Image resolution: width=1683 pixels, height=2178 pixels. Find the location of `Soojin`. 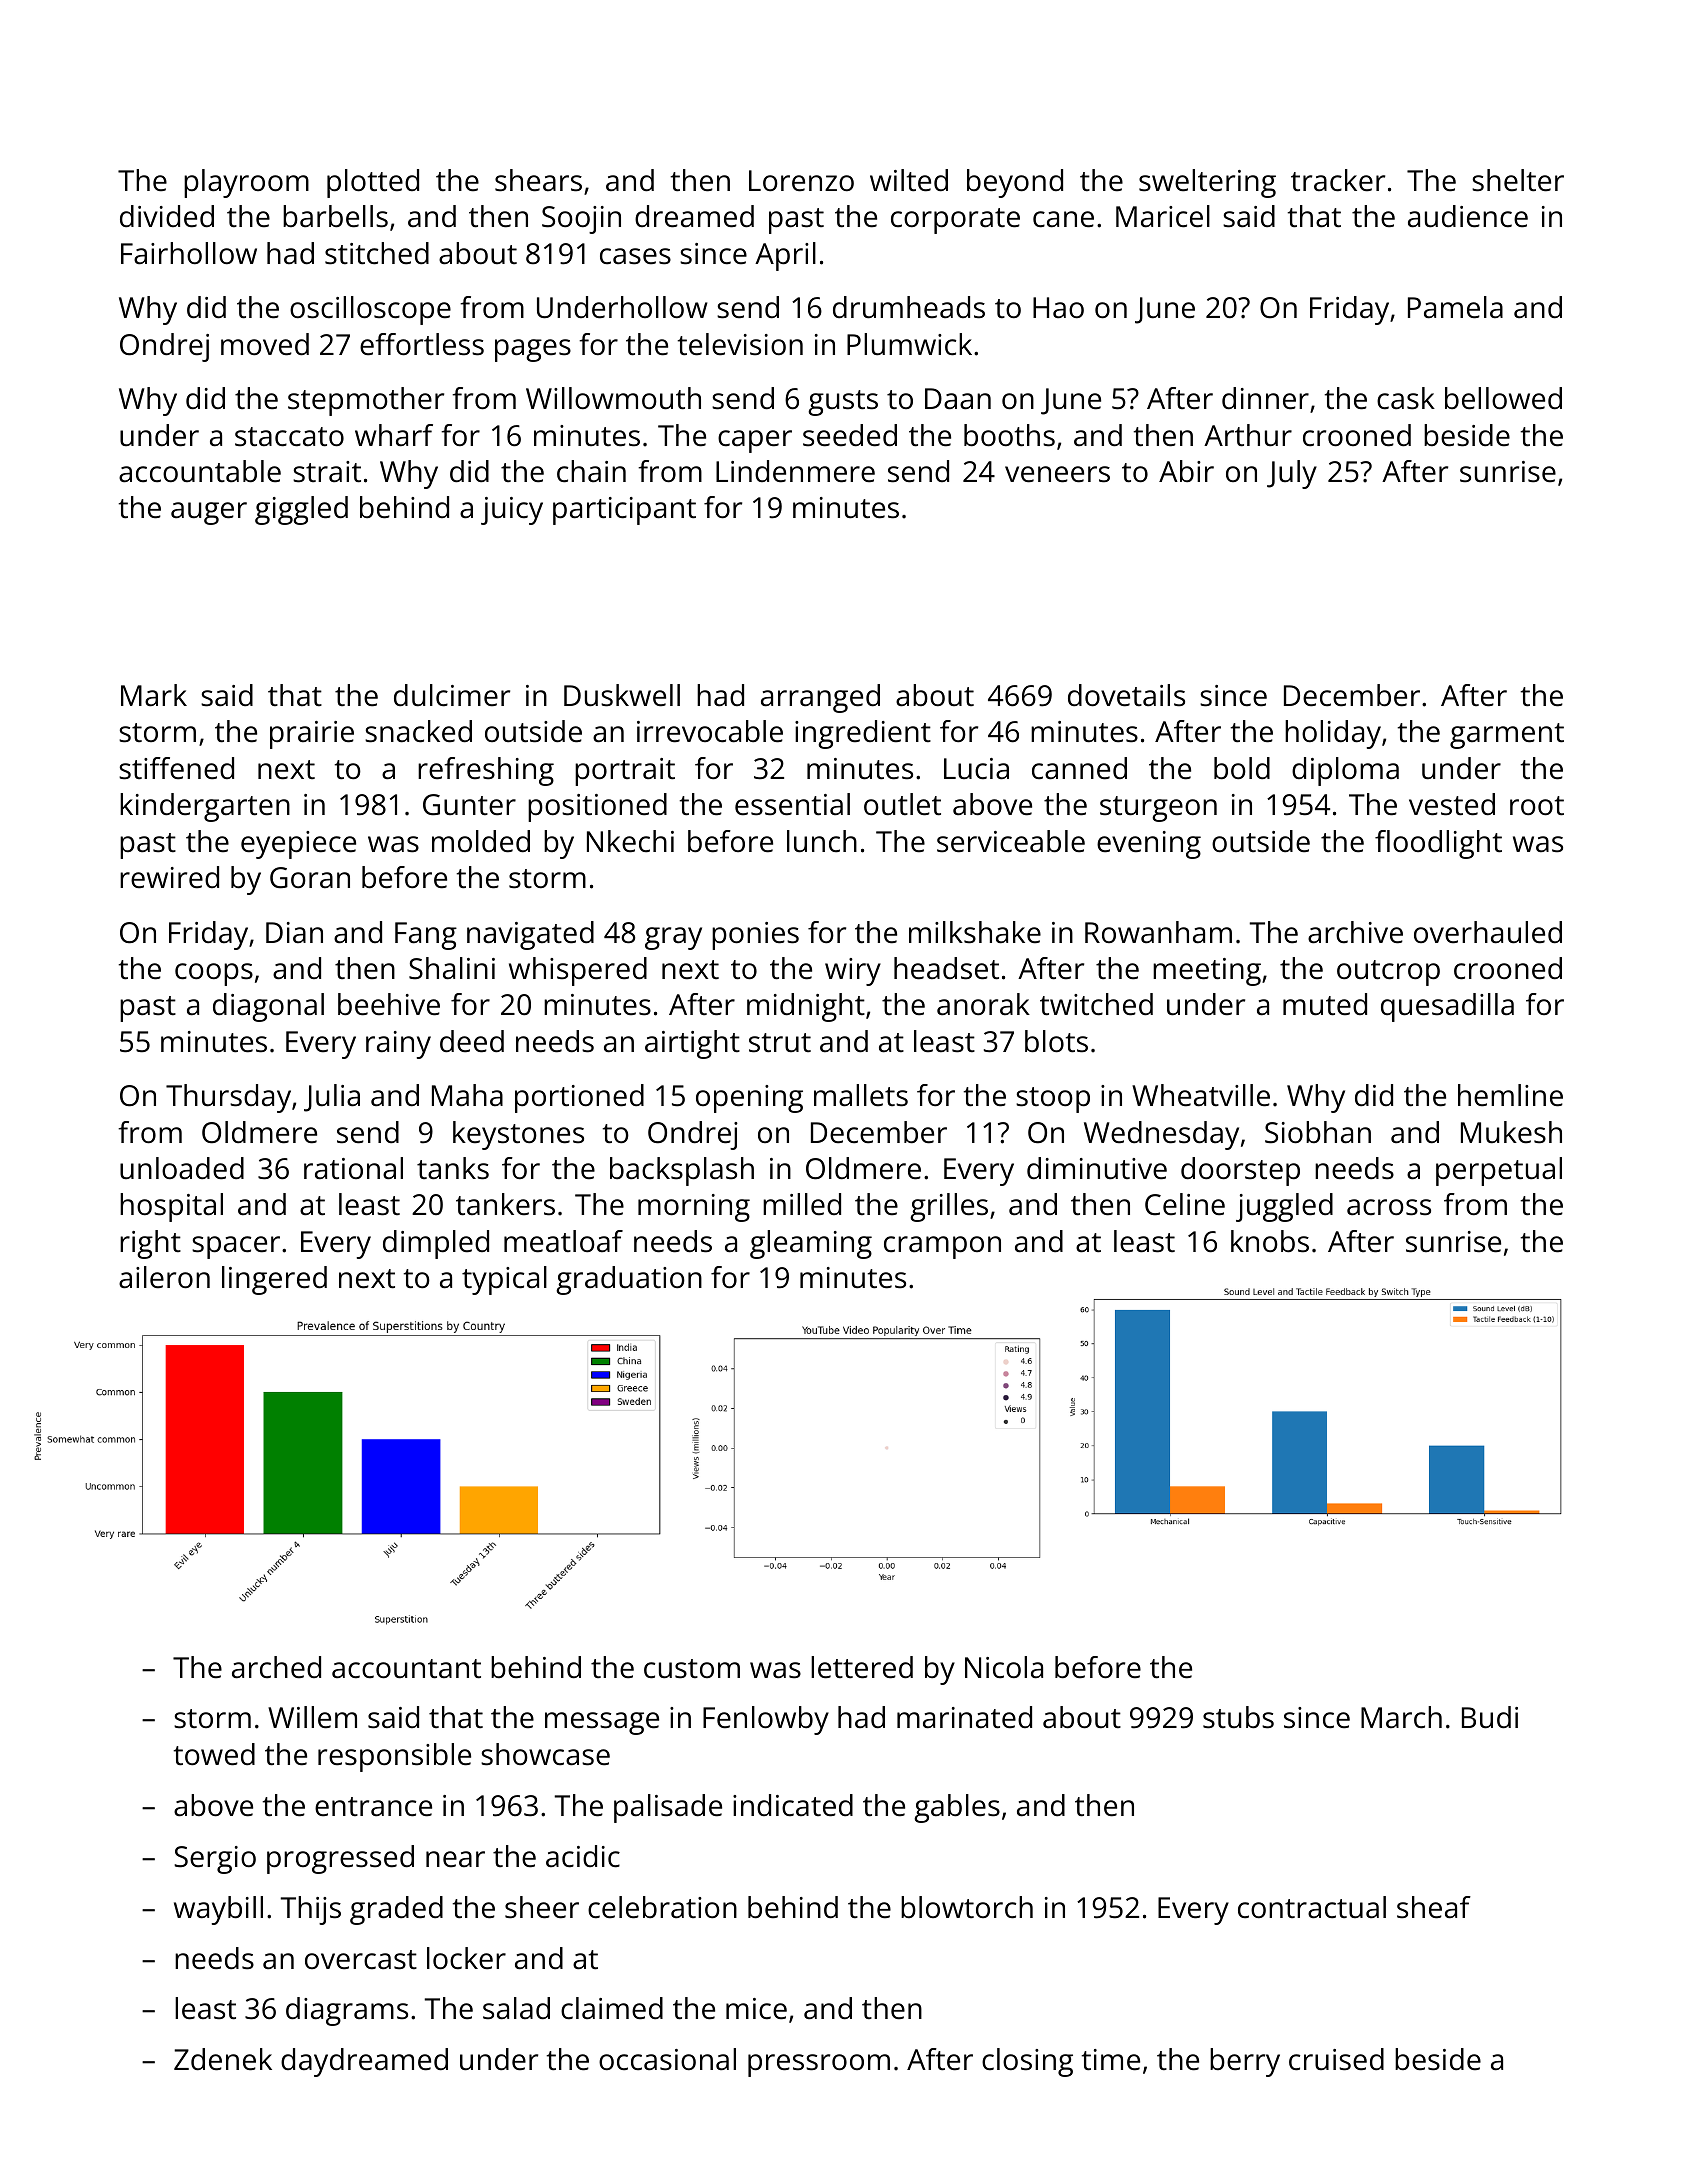

Soojin is located at coordinates (581, 220).
